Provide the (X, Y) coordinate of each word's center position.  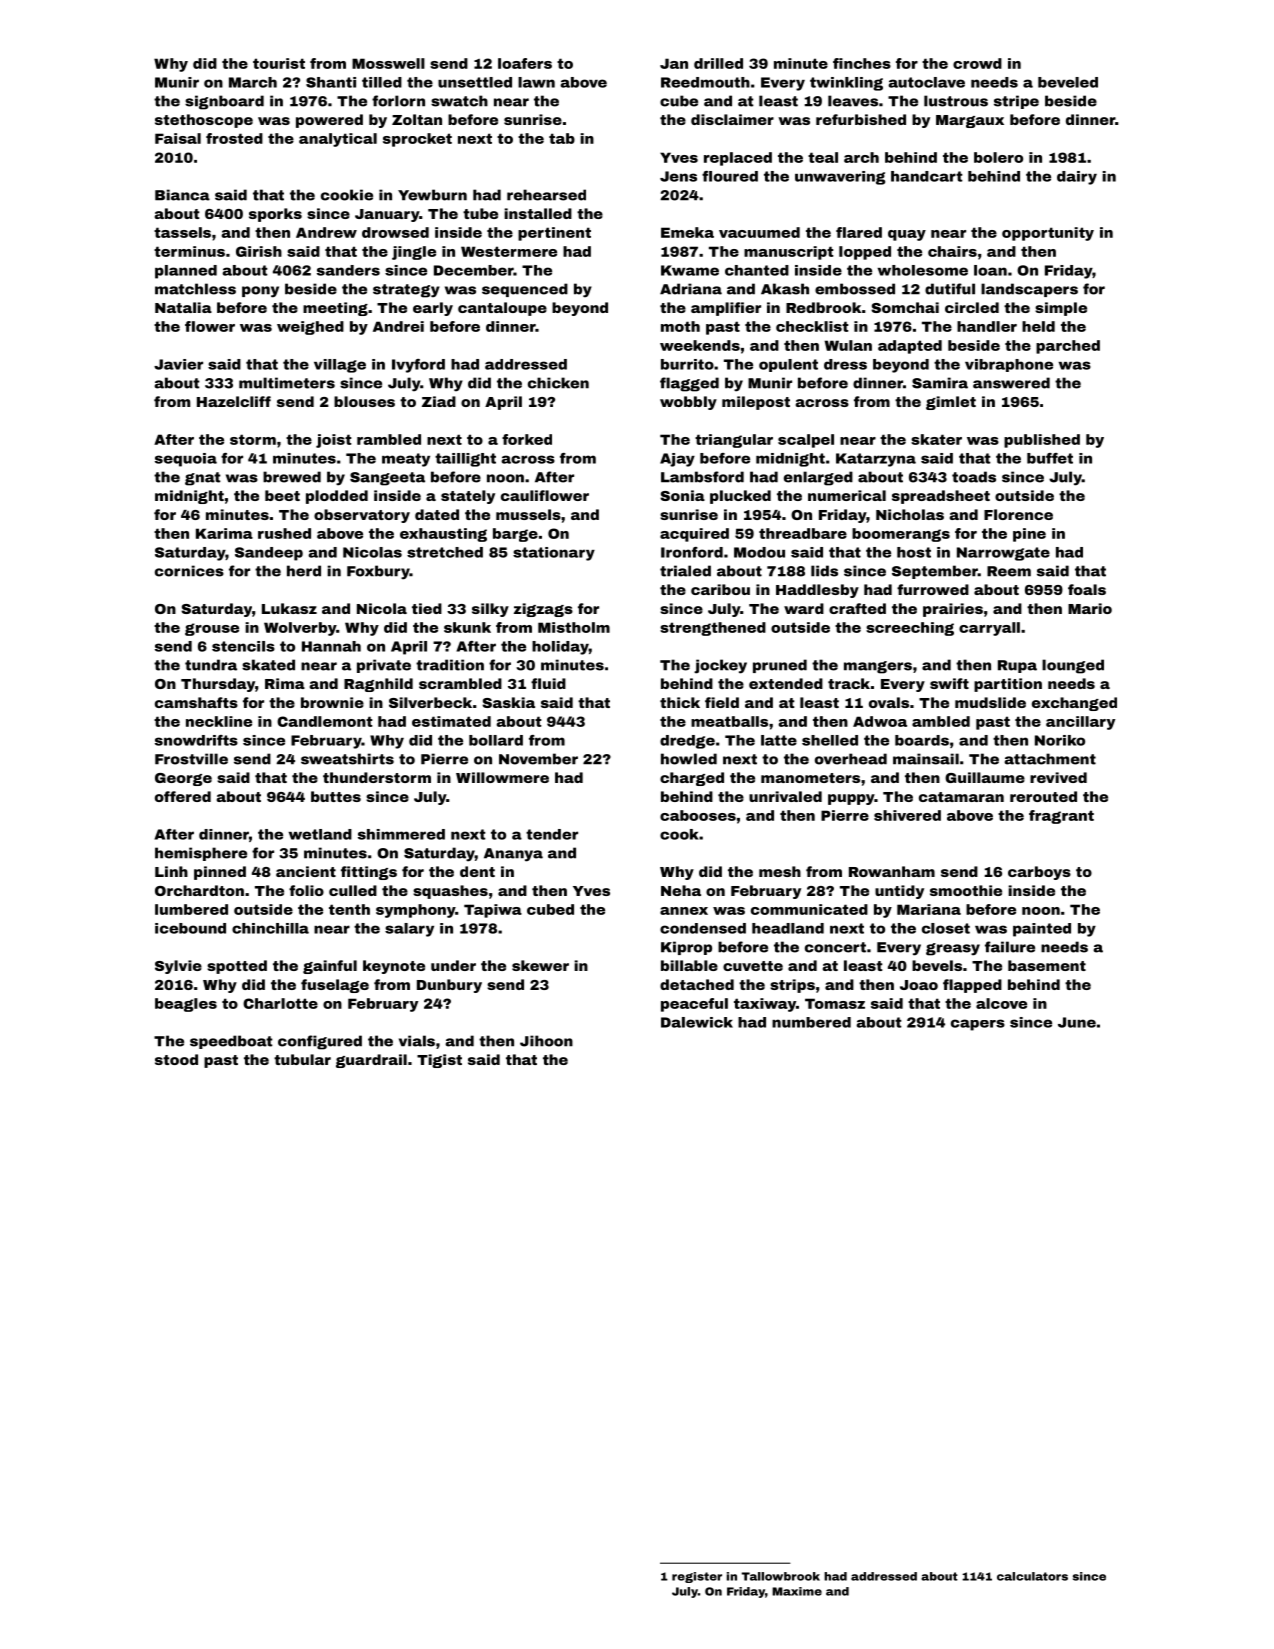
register (697, 1577)
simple (1061, 309)
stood (176, 1059)
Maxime (797, 1591)
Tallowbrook (781, 1576)
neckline (219, 721)
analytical (338, 140)
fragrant (1061, 817)
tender (552, 834)
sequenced (525, 290)
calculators (1032, 1576)
